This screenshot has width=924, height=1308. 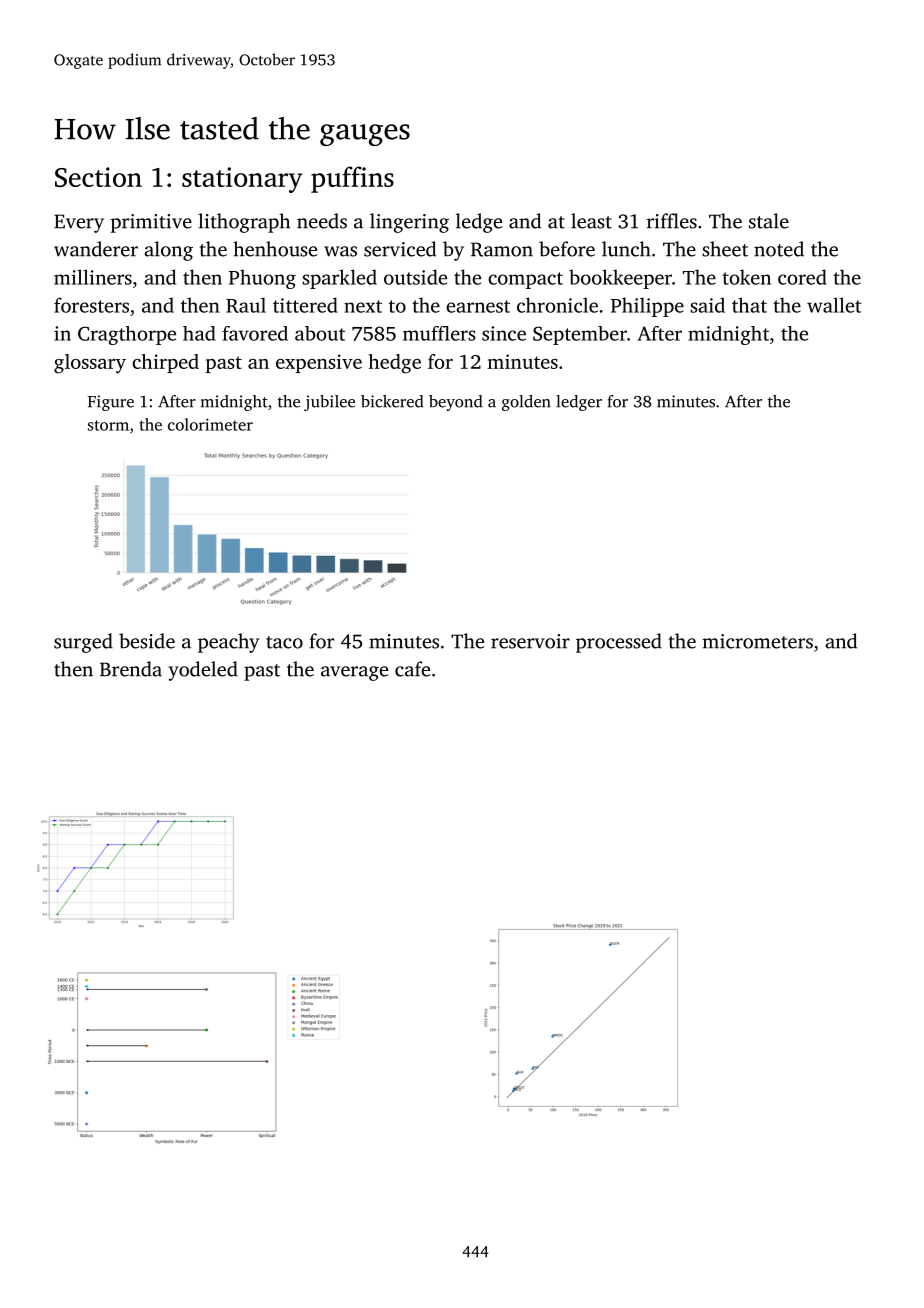 What do you see at coordinates (96, 249) in the screenshot?
I see `wanderer` at bounding box center [96, 249].
